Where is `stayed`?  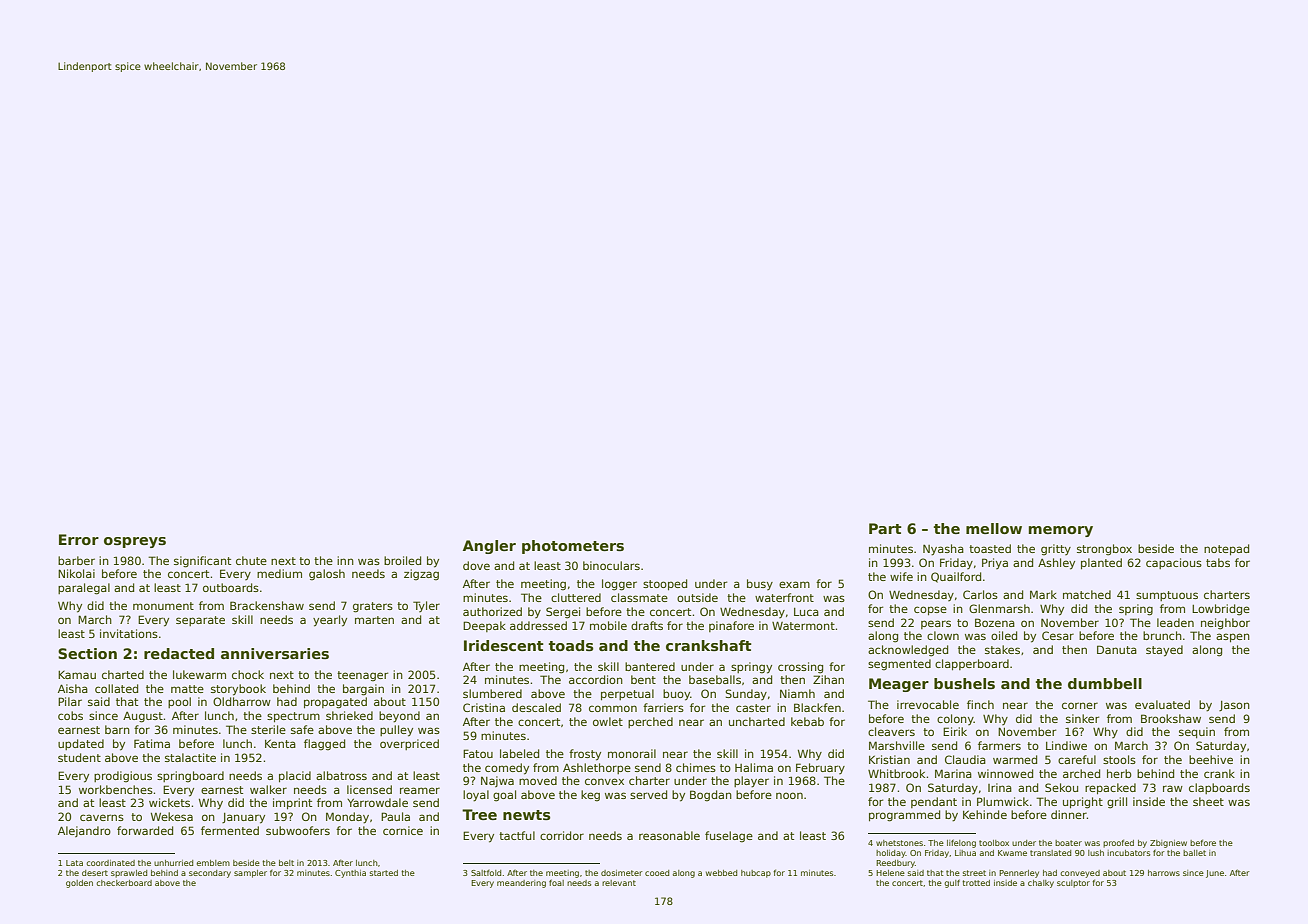 stayed is located at coordinates (1164, 651).
